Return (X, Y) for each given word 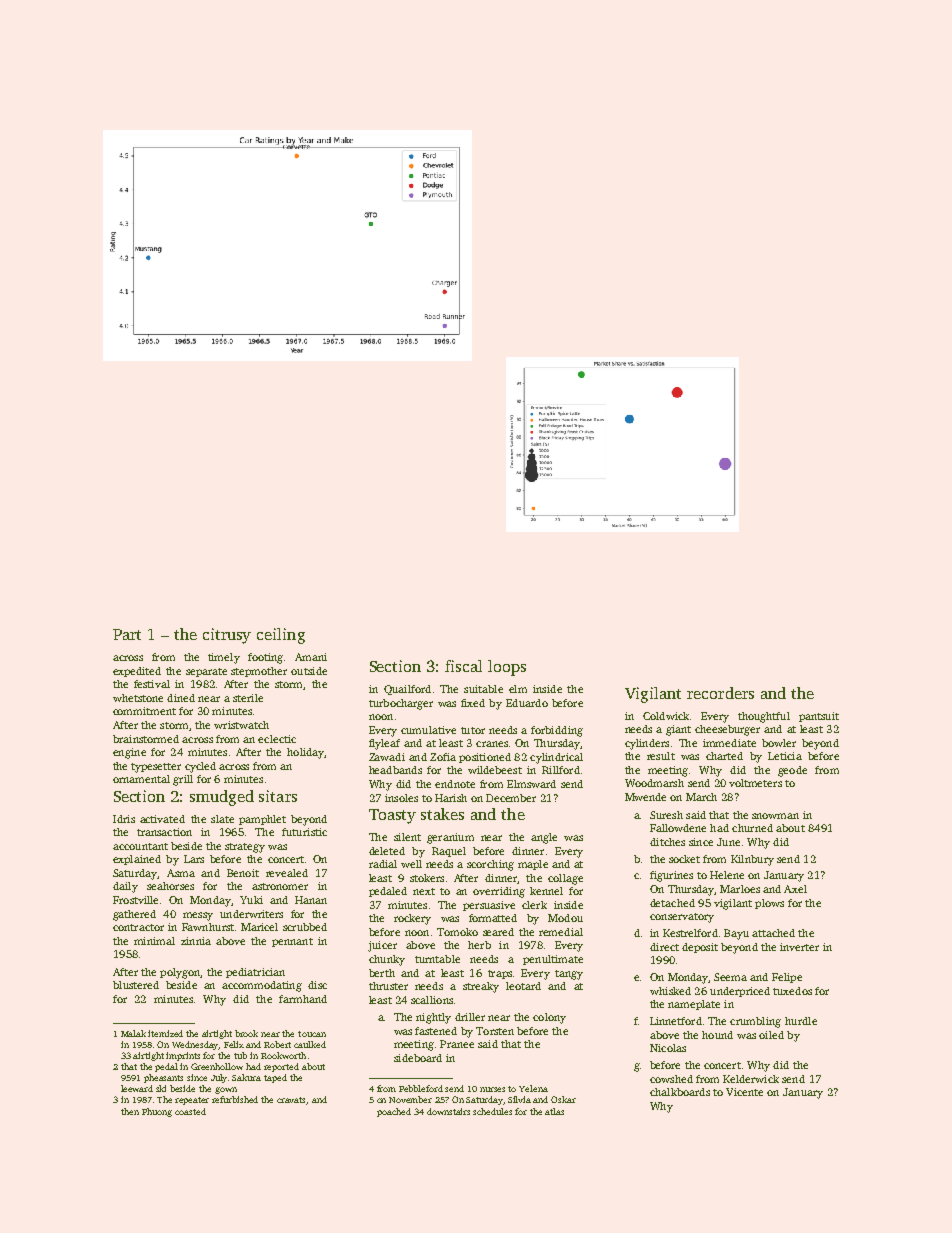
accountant (140, 846)
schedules (492, 1111)
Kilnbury (752, 860)
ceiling (281, 636)
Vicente (744, 1092)
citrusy (227, 636)
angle (544, 838)
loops (507, 668)
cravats (292, 1101)
